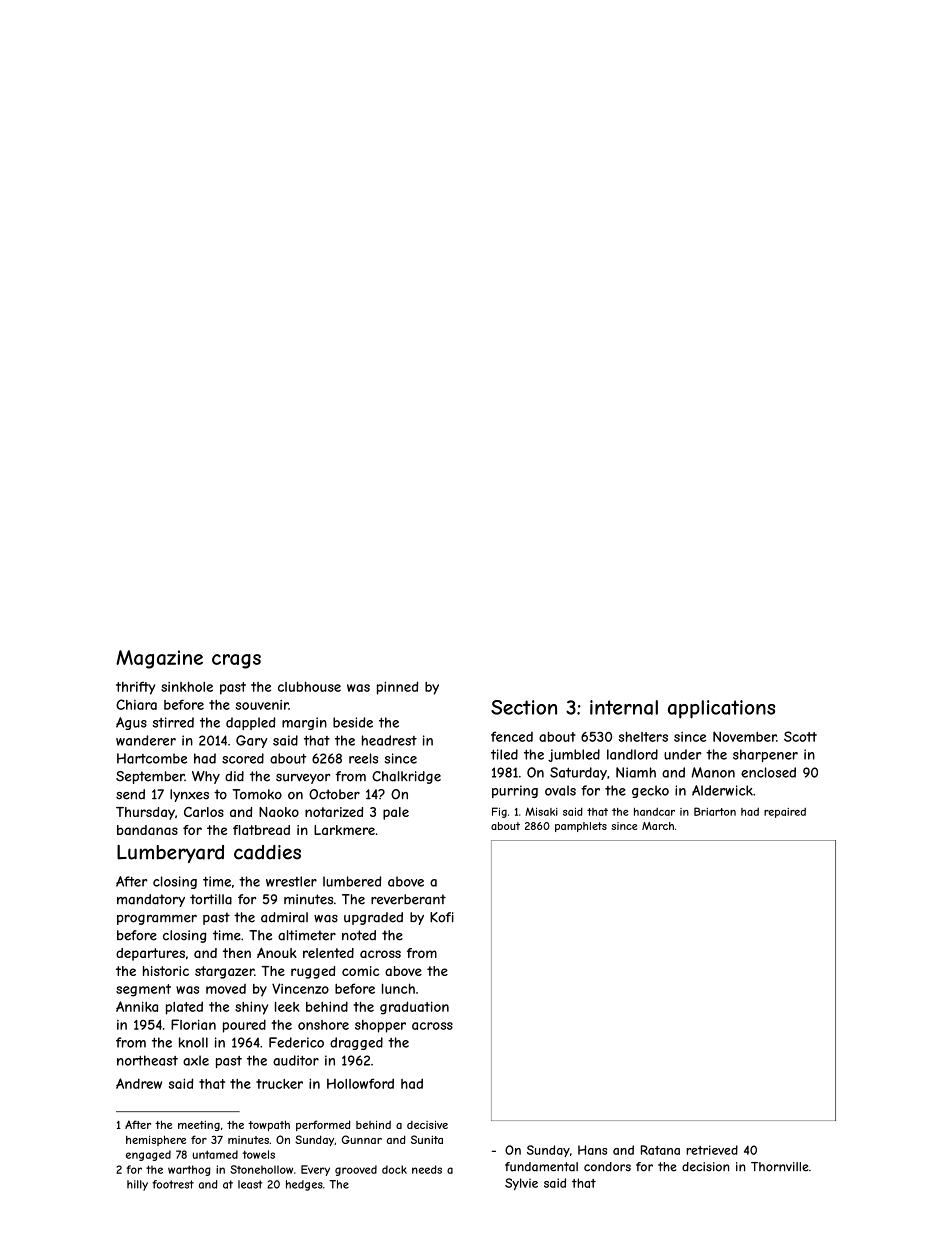 This document has width=952, height=1233. What do you see at coordinates (624, 707) in the document?
I see `internal` at bounding box center [624, 707].
